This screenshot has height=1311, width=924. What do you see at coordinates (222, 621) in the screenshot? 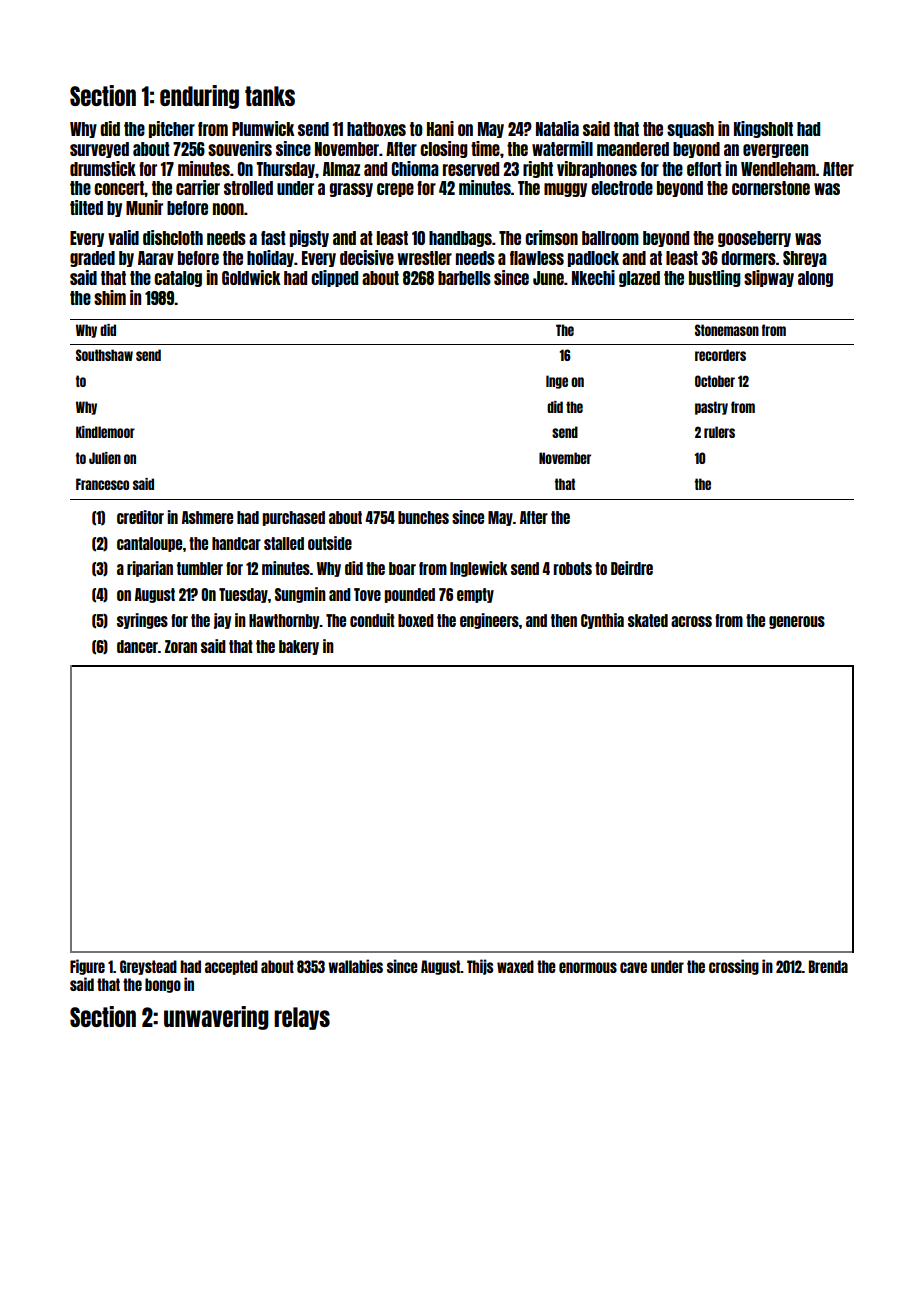
I see `jay` at bounding box center [222, 621].
